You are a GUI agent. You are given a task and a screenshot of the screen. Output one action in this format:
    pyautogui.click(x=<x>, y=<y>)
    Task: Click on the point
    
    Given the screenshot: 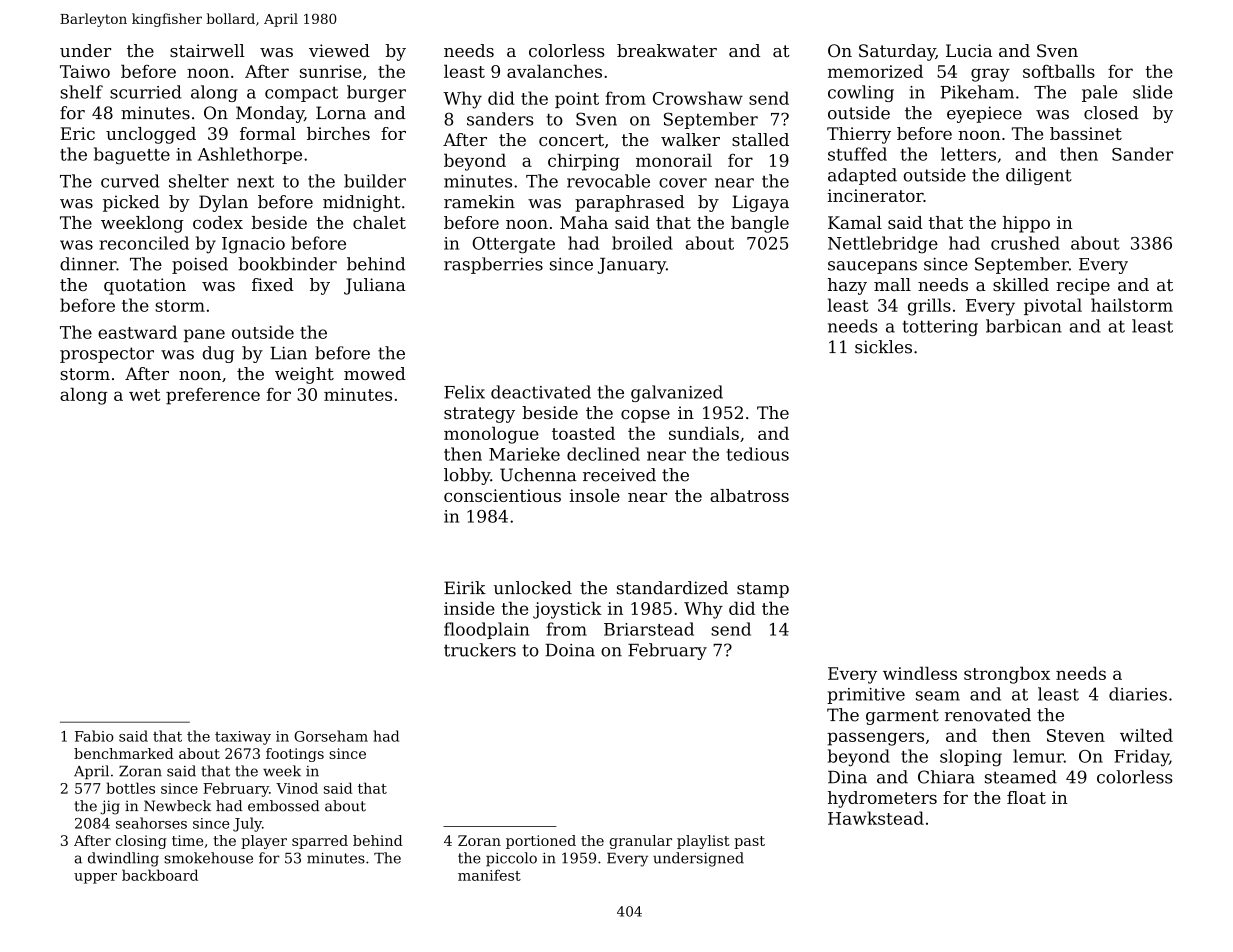 What is the action you would take?
    pyautogui.click(x=577, y=100)
